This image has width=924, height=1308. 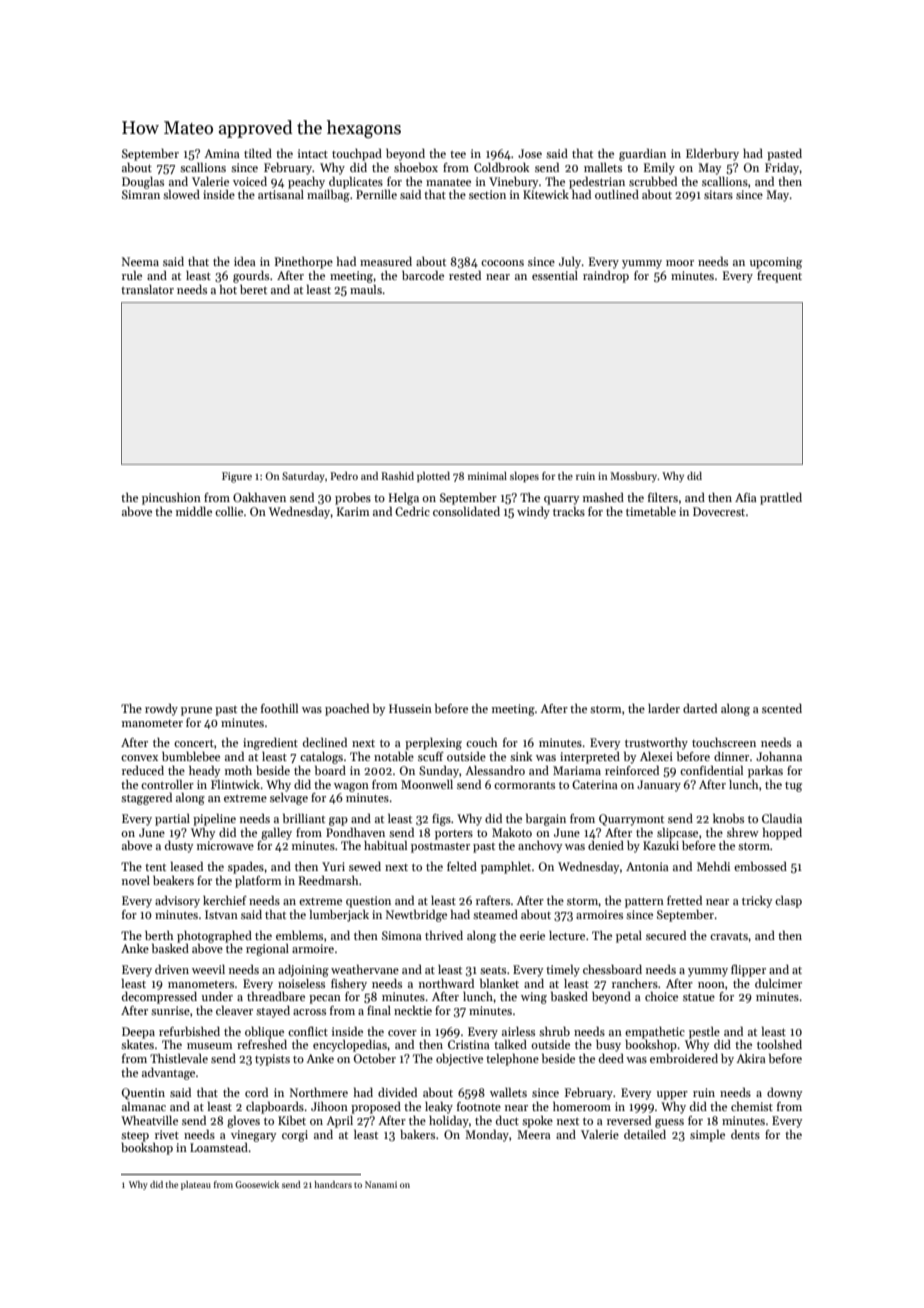 I want to click on pincushion, so click(x=171, y=499).
